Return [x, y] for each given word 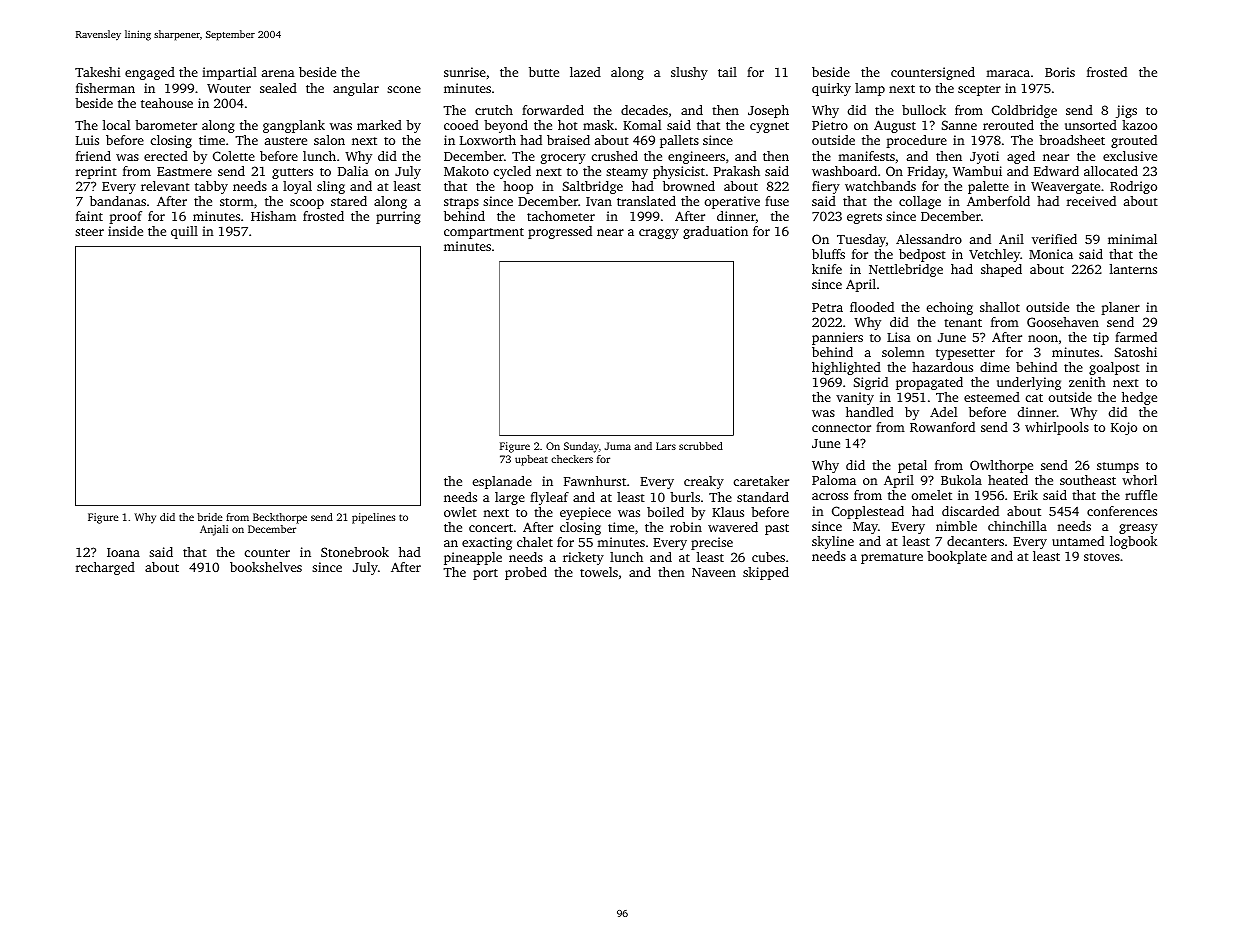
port [485, 574]
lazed [585, 72]
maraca [1008, 73]
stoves [1102, 557]
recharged [105, 568]
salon [329, 140]
